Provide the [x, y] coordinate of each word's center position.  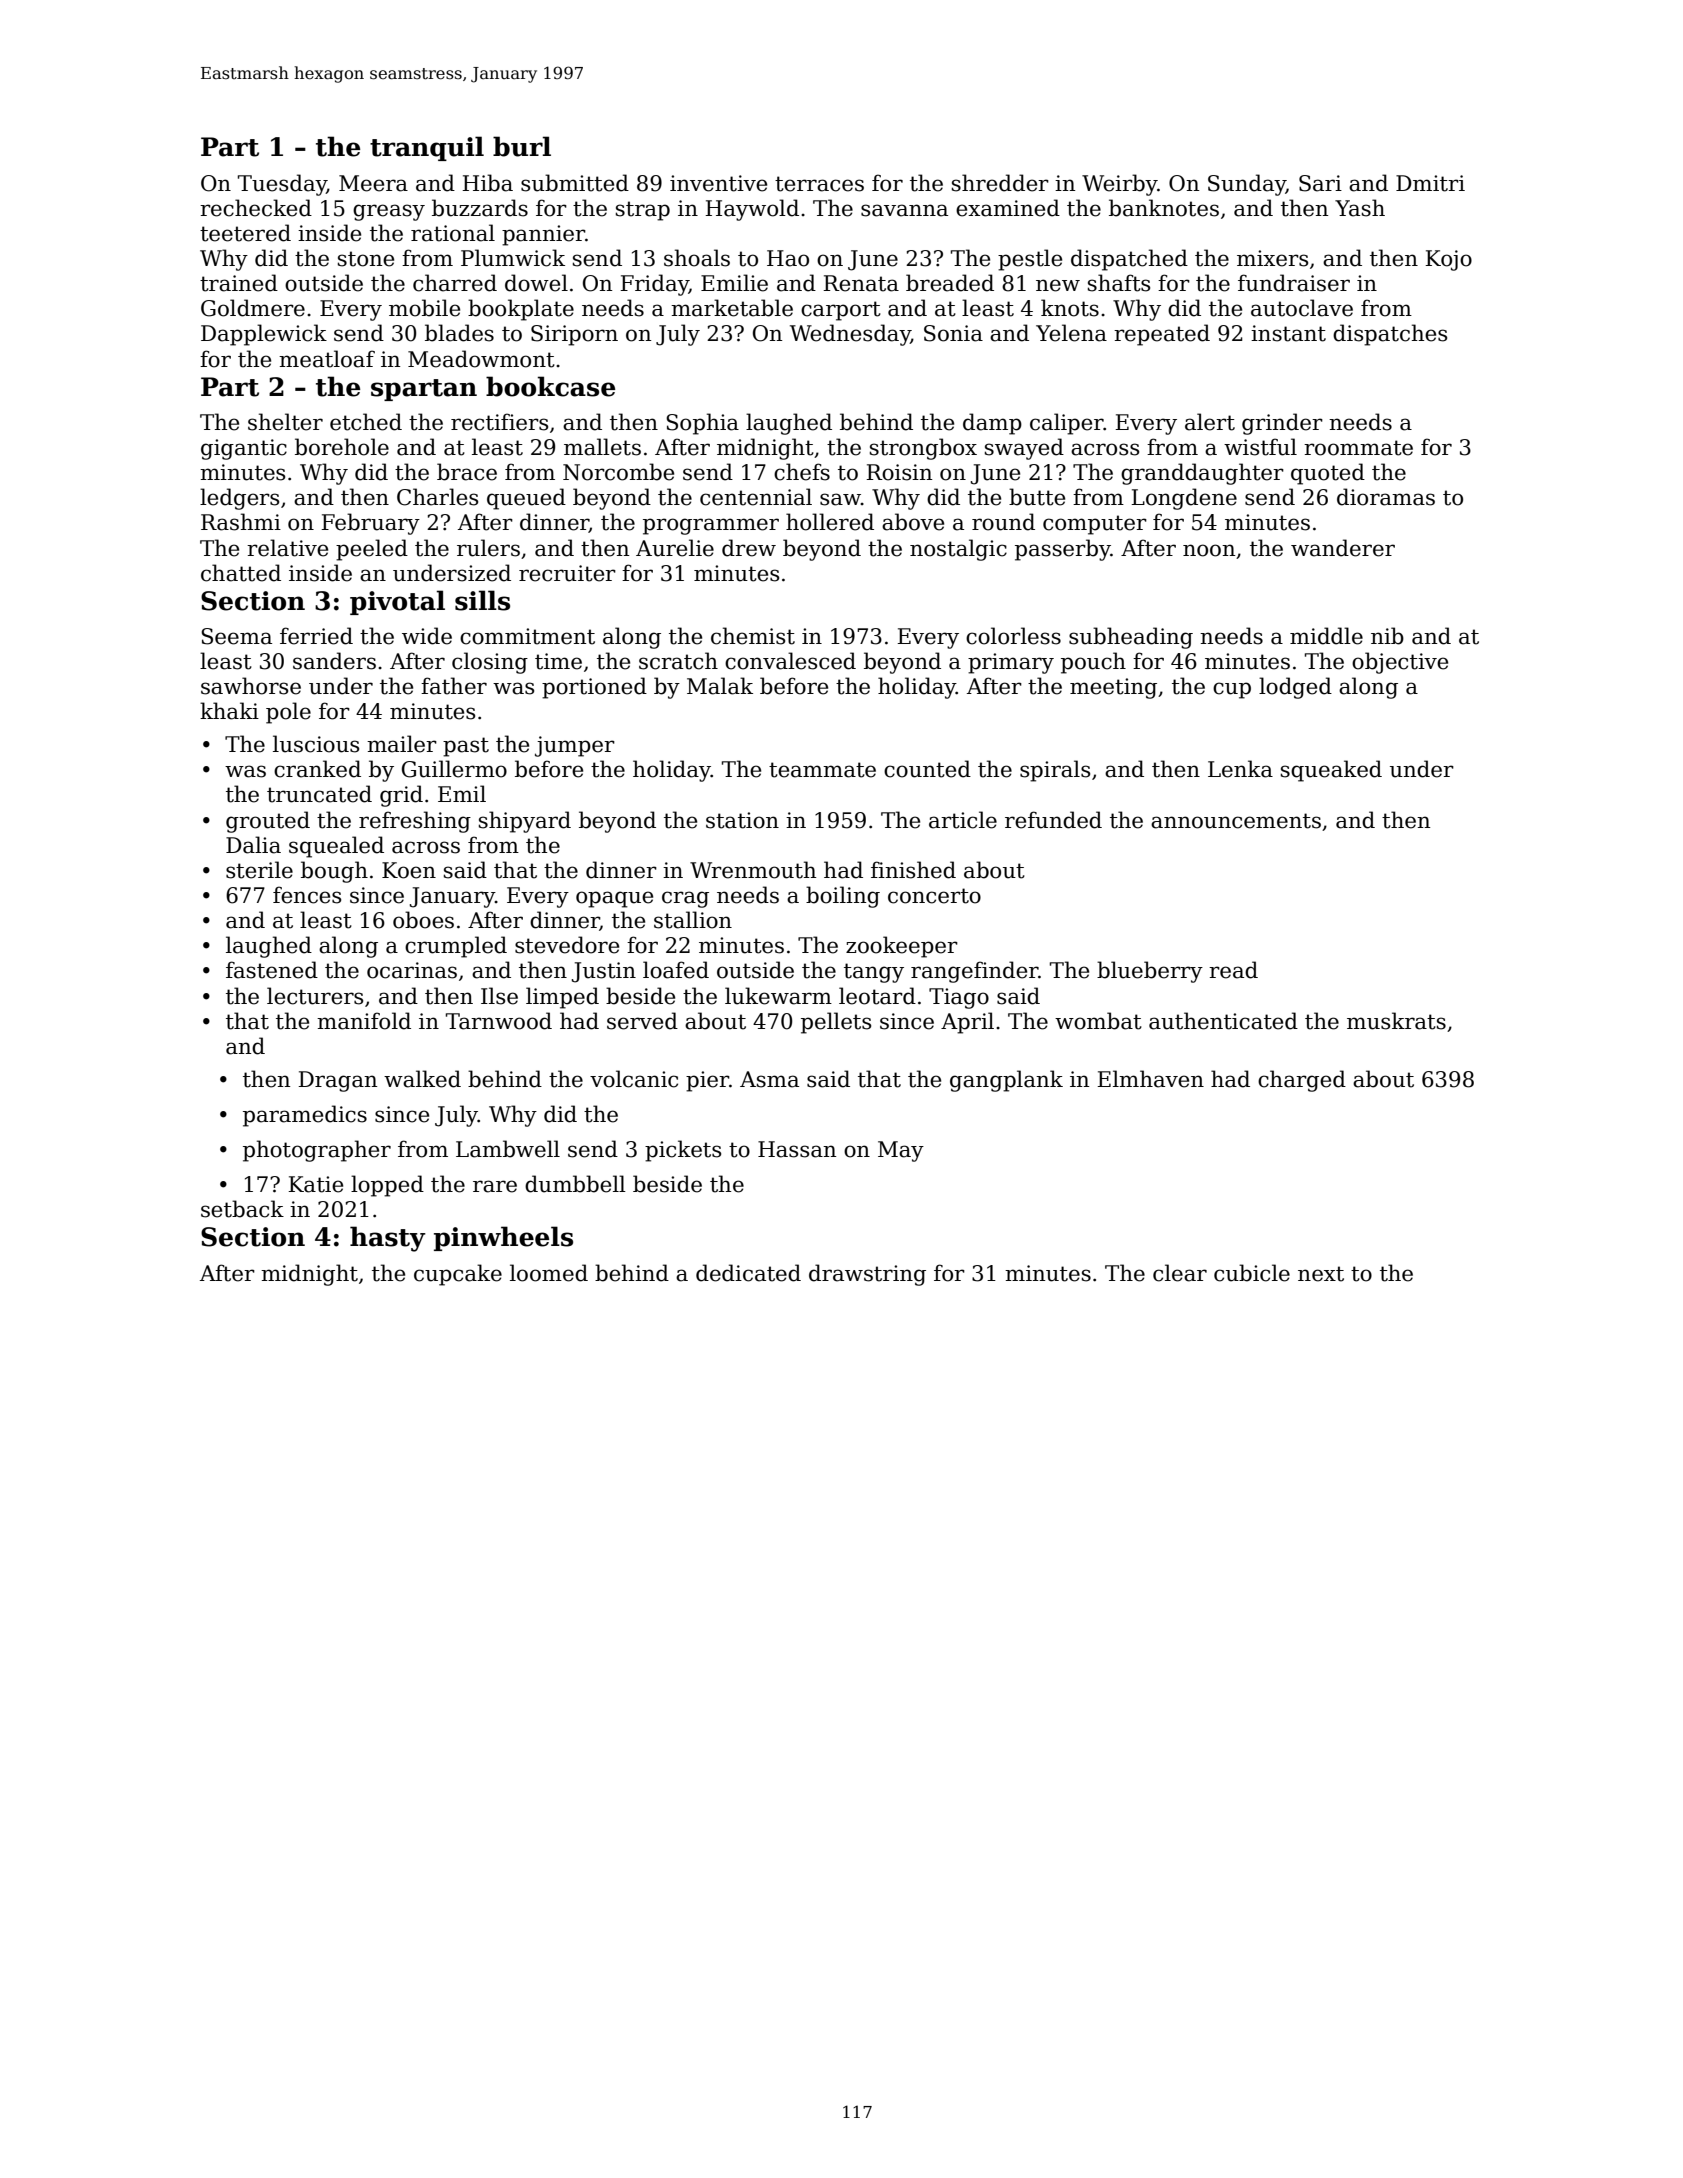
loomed [549, 1273]
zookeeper [902, 947]
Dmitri [1430, 183]
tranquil [427, 148]
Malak [720, 686]
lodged [1295, 688]
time [558, 661]
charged [1302, 1081]
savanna [904, 210]
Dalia [253, 845]
